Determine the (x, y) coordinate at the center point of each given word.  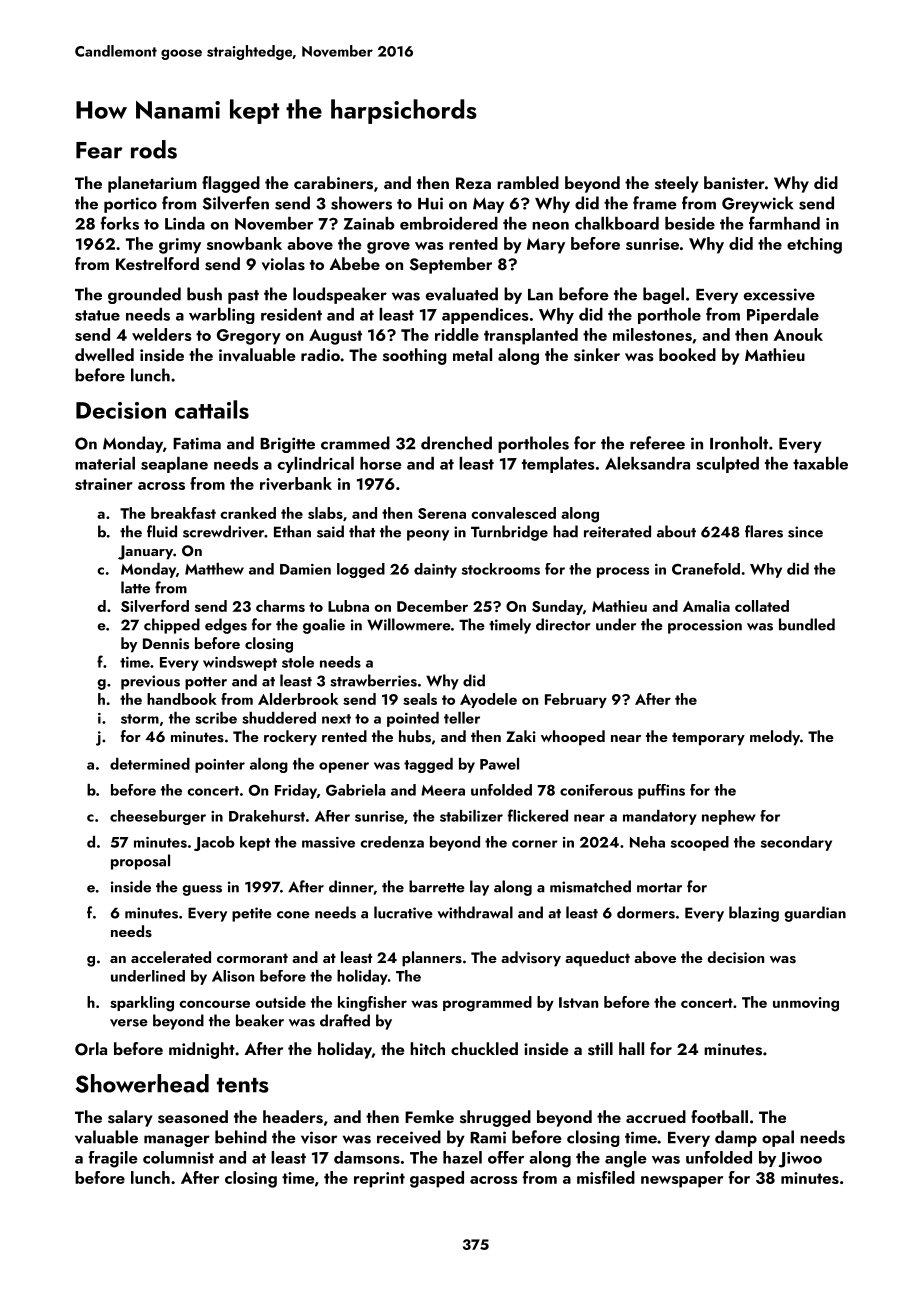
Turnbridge (509, 533)
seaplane (174, 465)
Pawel (499, 764)
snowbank (244, 243)
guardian (815, 914)
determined (150, 764)
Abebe (354, 263)
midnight (202, 1050)
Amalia (706, 606)
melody (775, 738)
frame (655, 203)
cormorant (252, 958)
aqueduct (597, 959)
